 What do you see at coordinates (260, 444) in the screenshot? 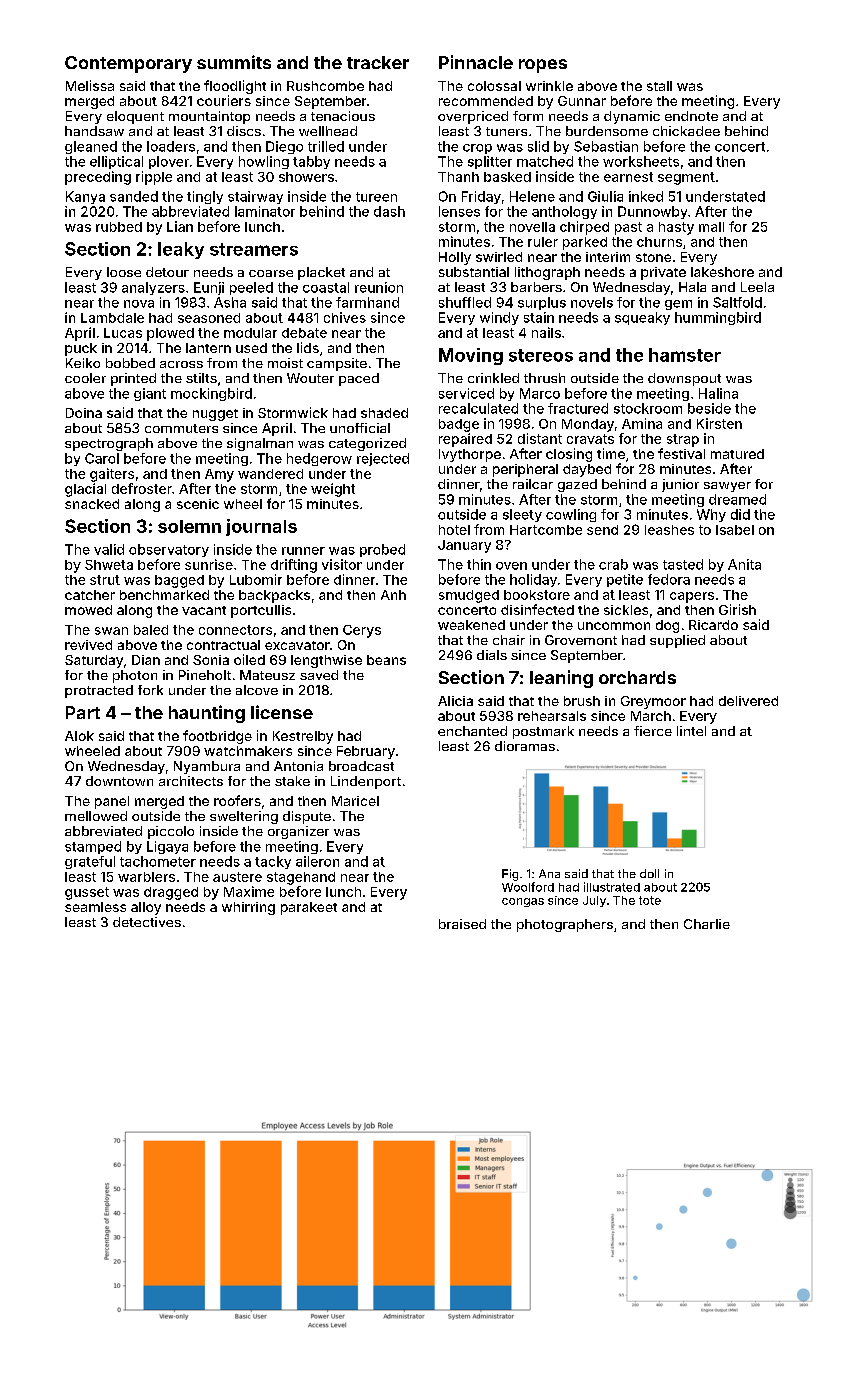
I see `signalman` at bounding box center [260, 444].
